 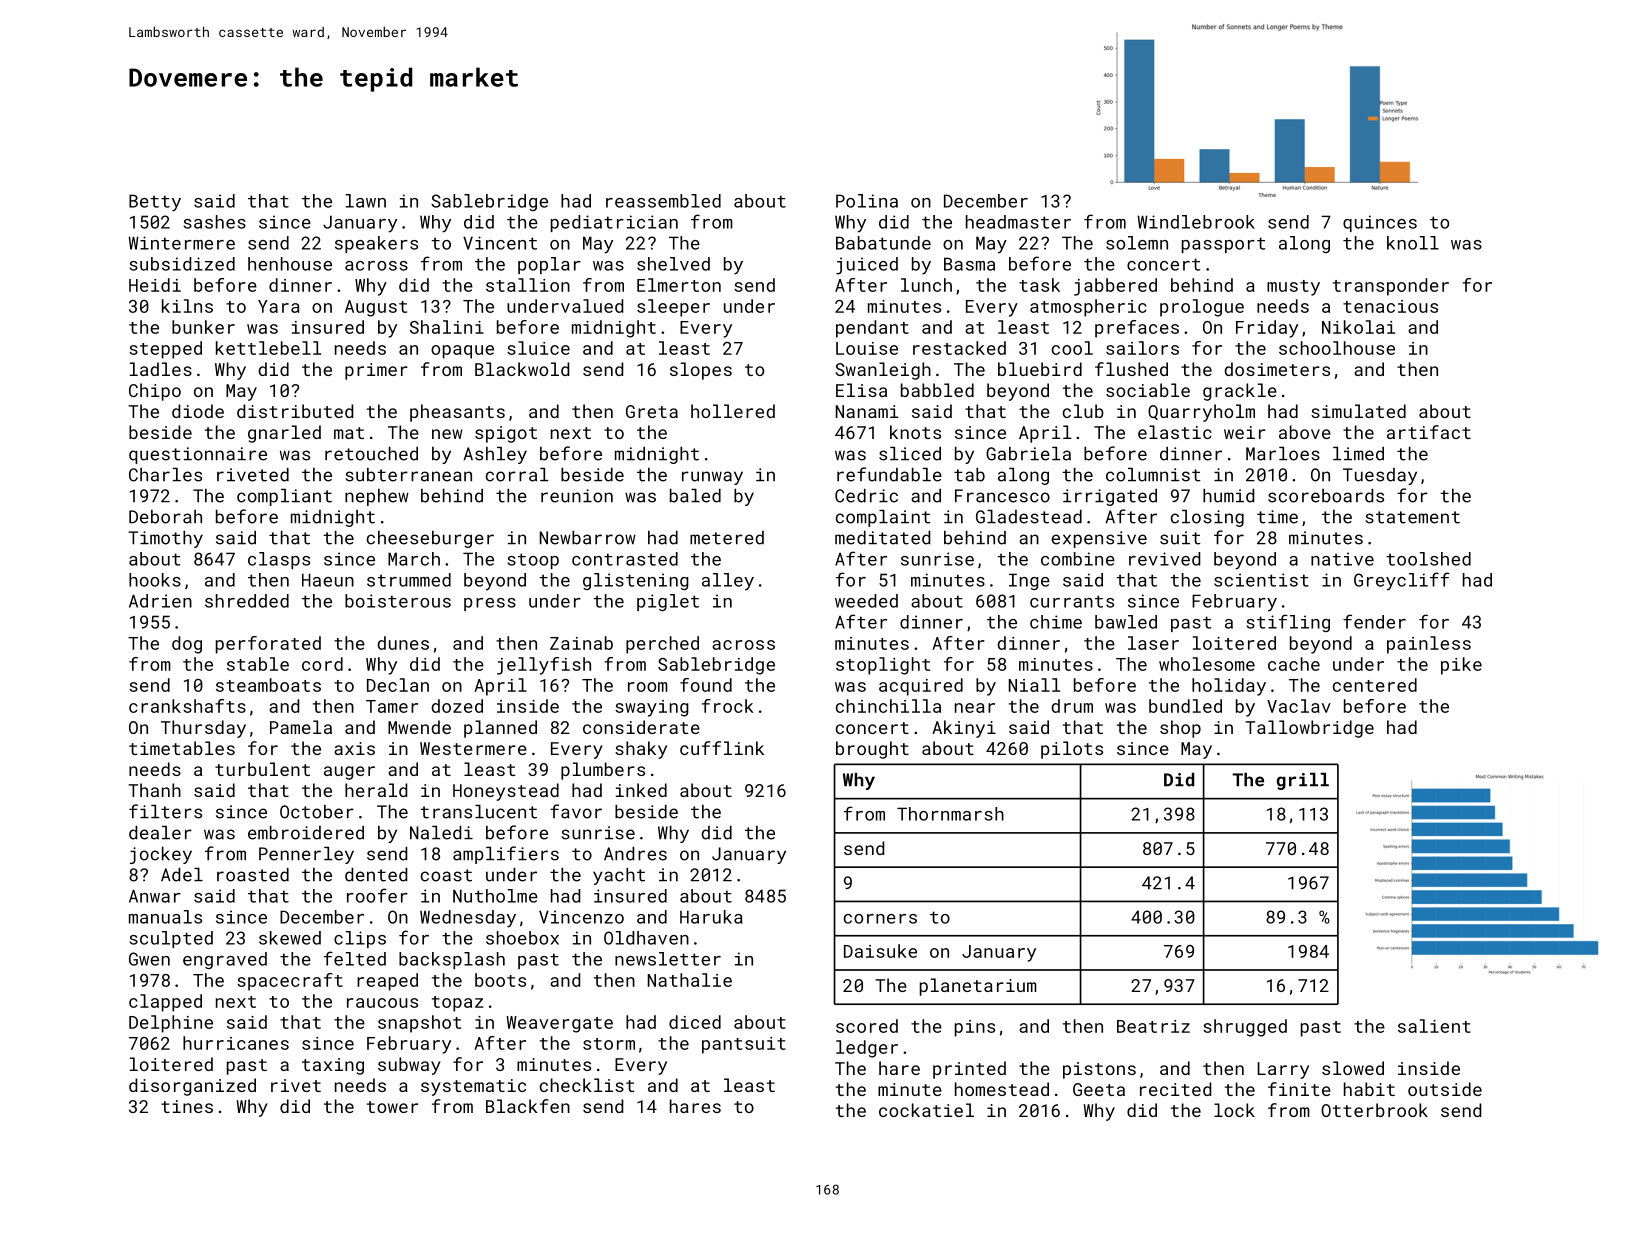 I want to click on shrugged, so click(x=1245, y=1028).
